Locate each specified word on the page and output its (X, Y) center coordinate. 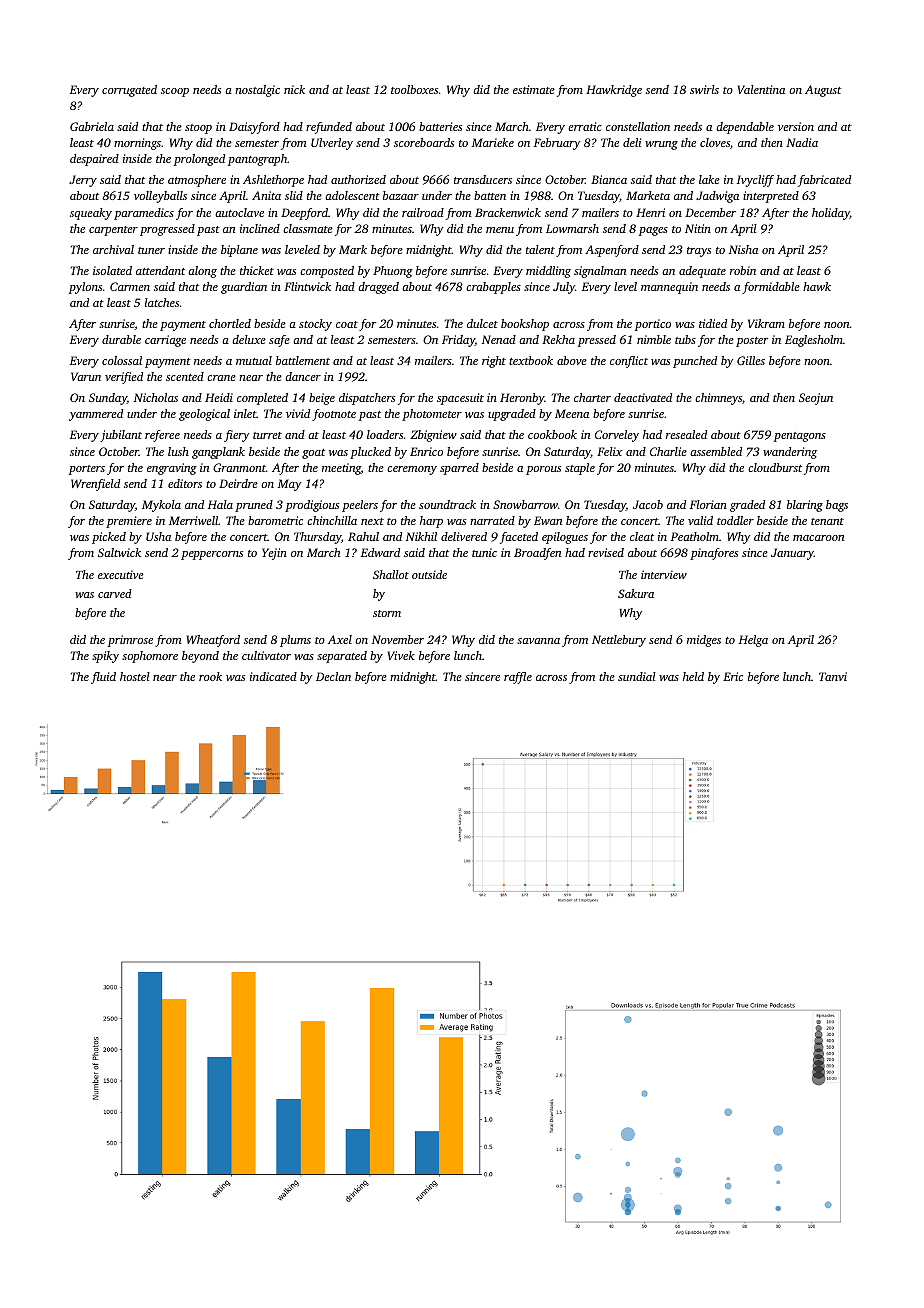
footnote (334, 415)
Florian (708, 504)
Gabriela (92, 126)
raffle (518, 678)
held (693, 676)
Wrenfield (95, 485)
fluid (103, 678)
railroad (423, 212)
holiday (831, 214)
